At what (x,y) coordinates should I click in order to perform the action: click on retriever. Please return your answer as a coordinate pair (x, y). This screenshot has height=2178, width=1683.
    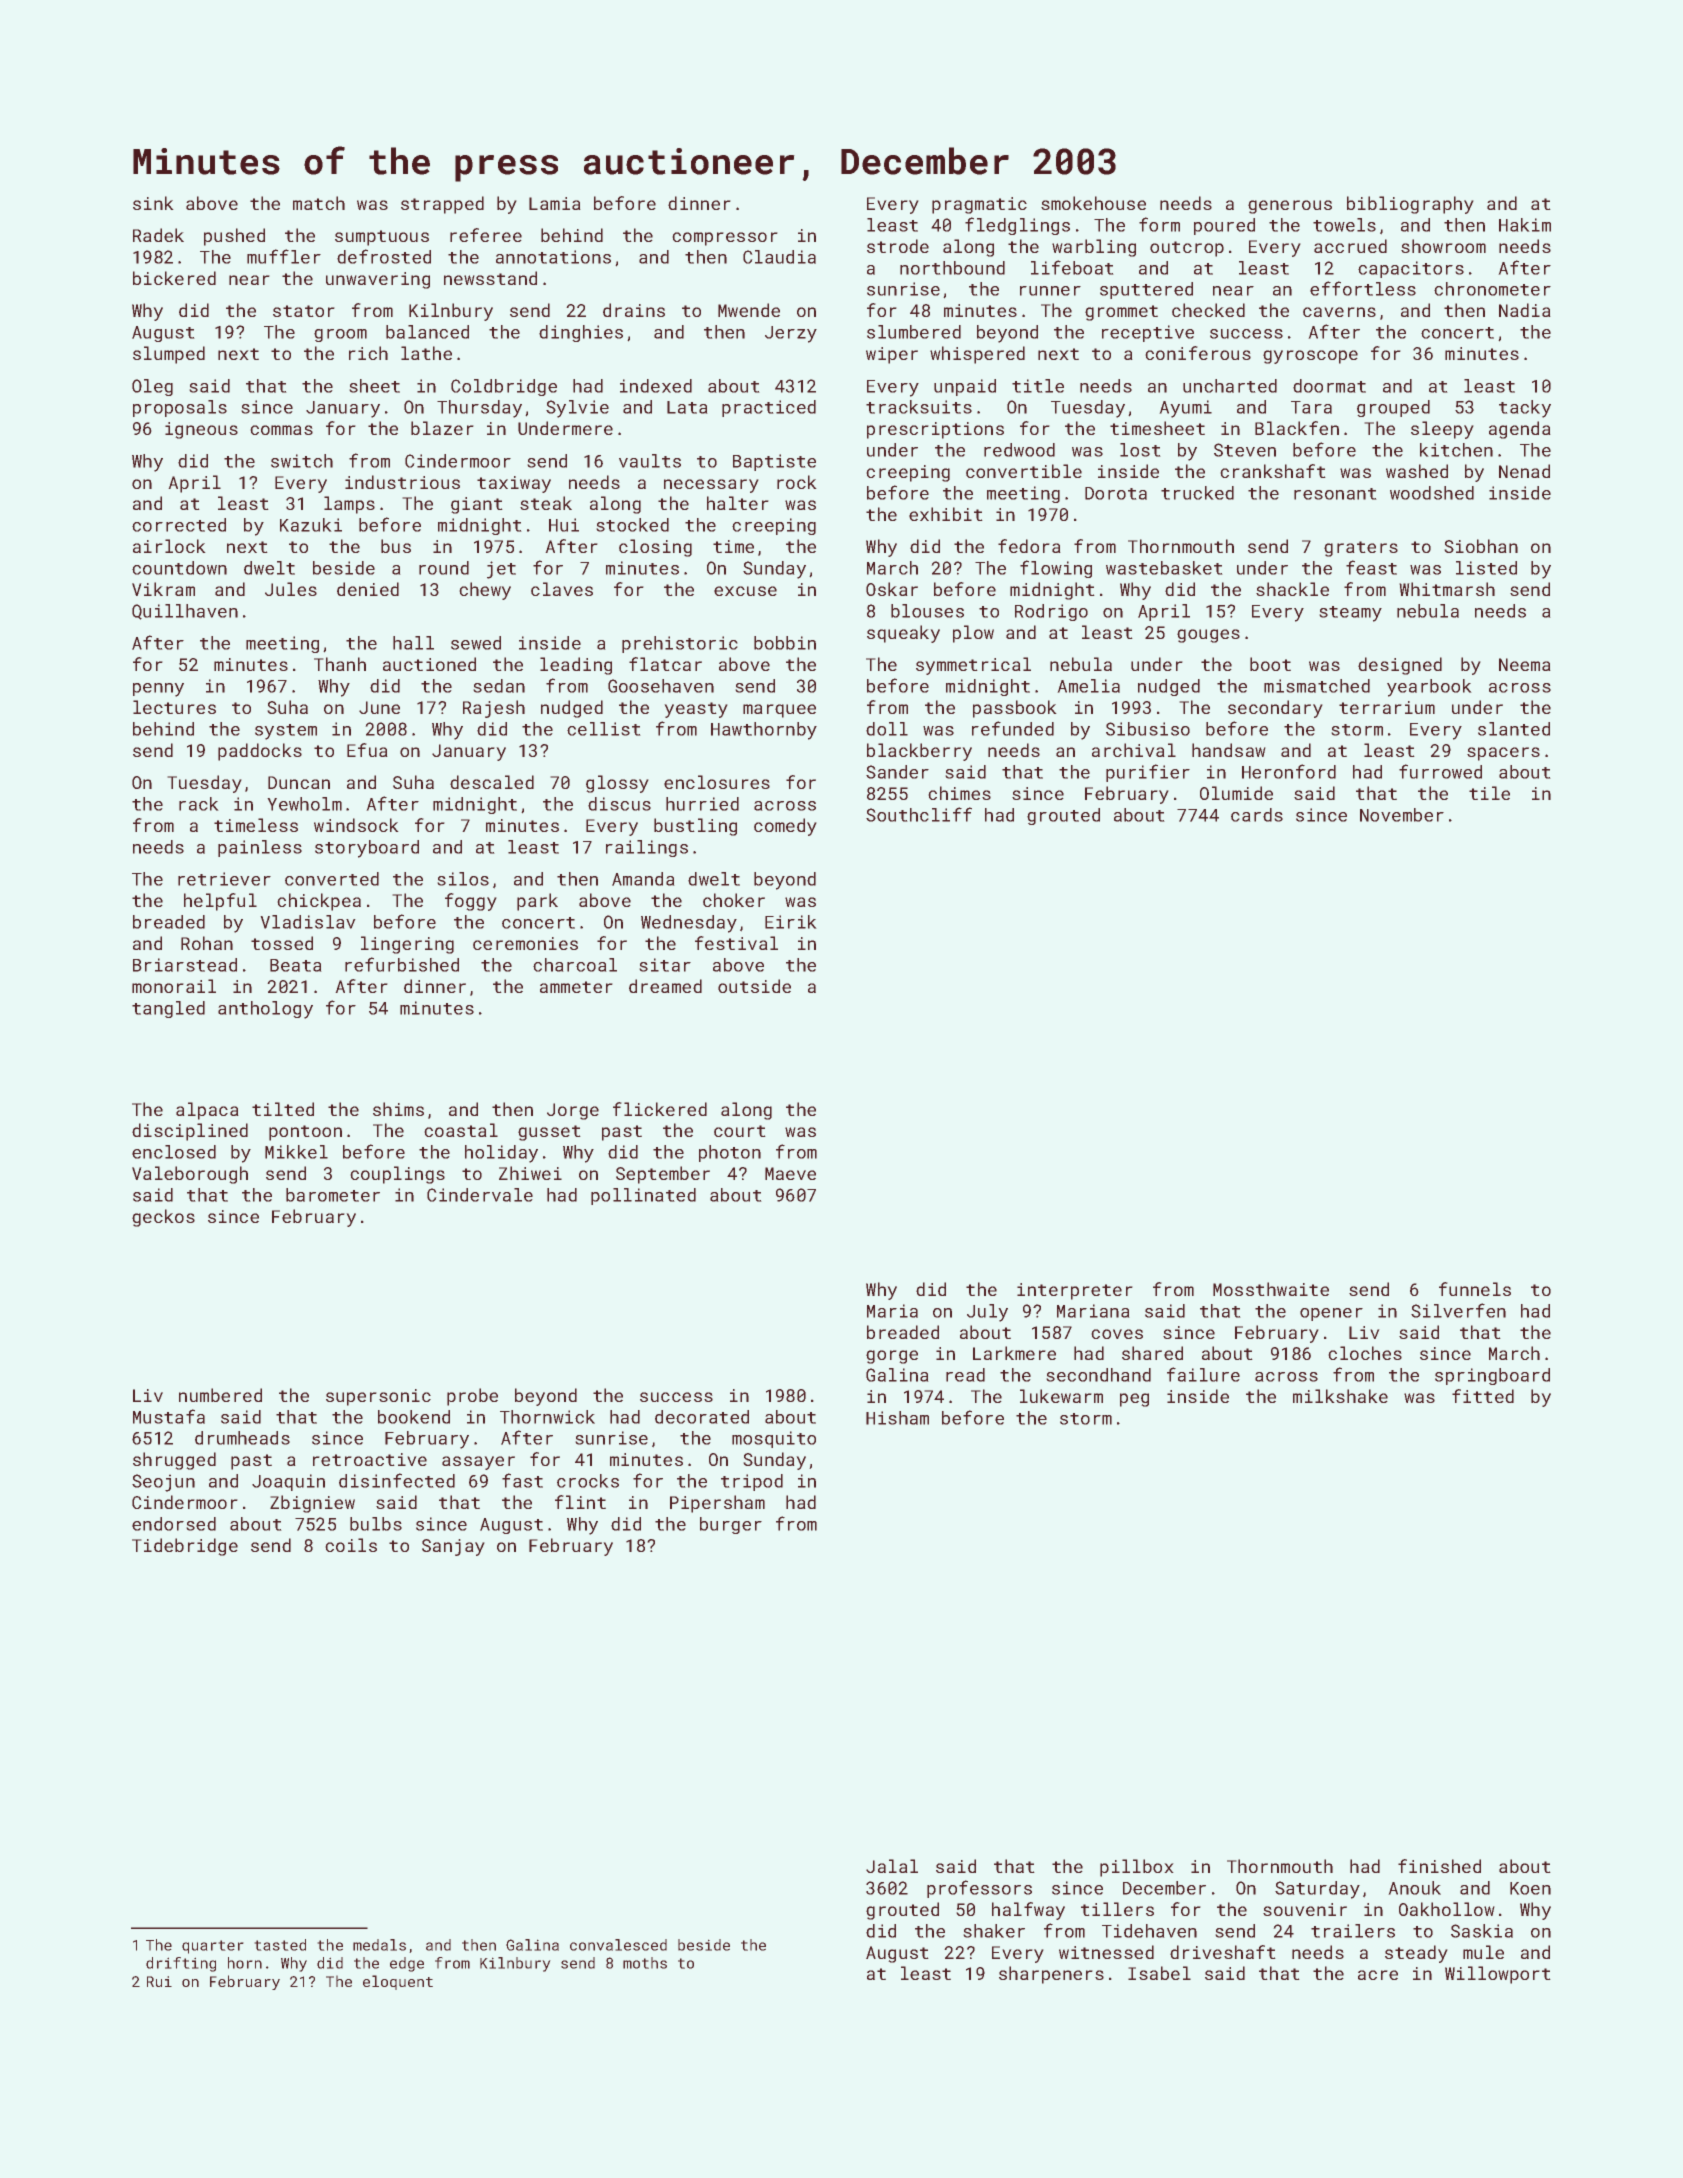
    Looking at the image, I should click on (224, 879).
